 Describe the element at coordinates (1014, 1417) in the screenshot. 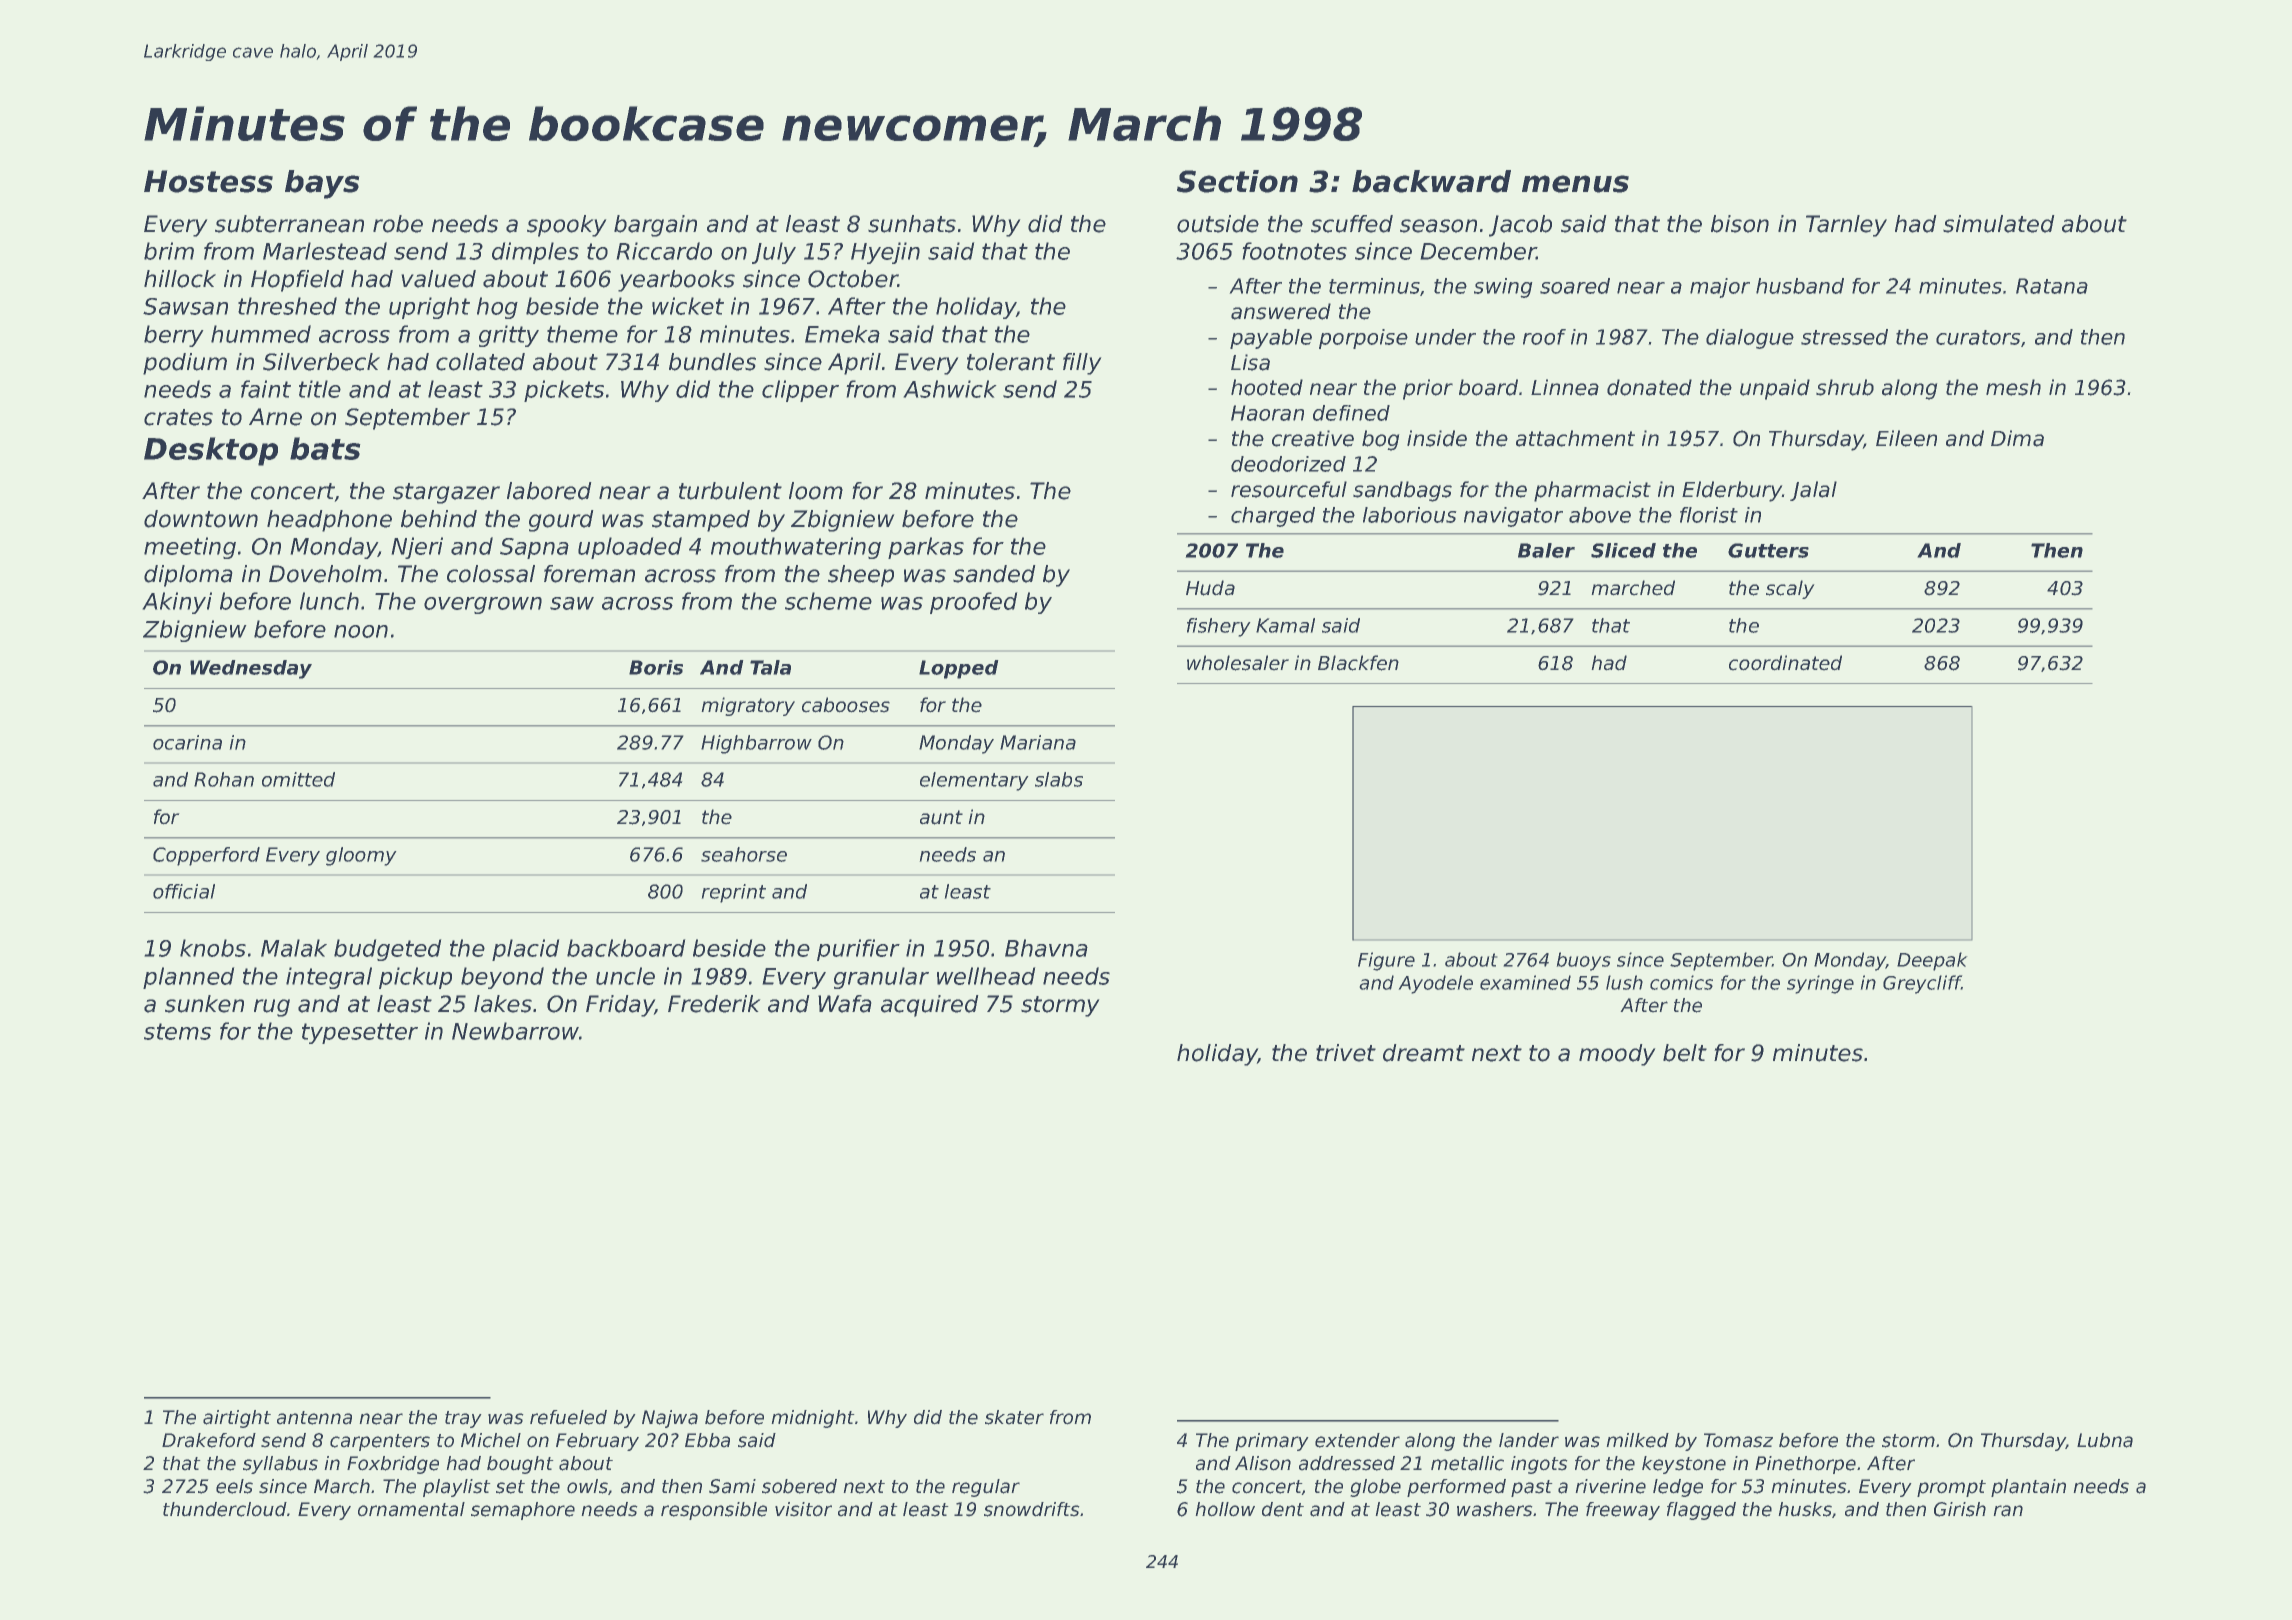

I see `skater` at that location.
